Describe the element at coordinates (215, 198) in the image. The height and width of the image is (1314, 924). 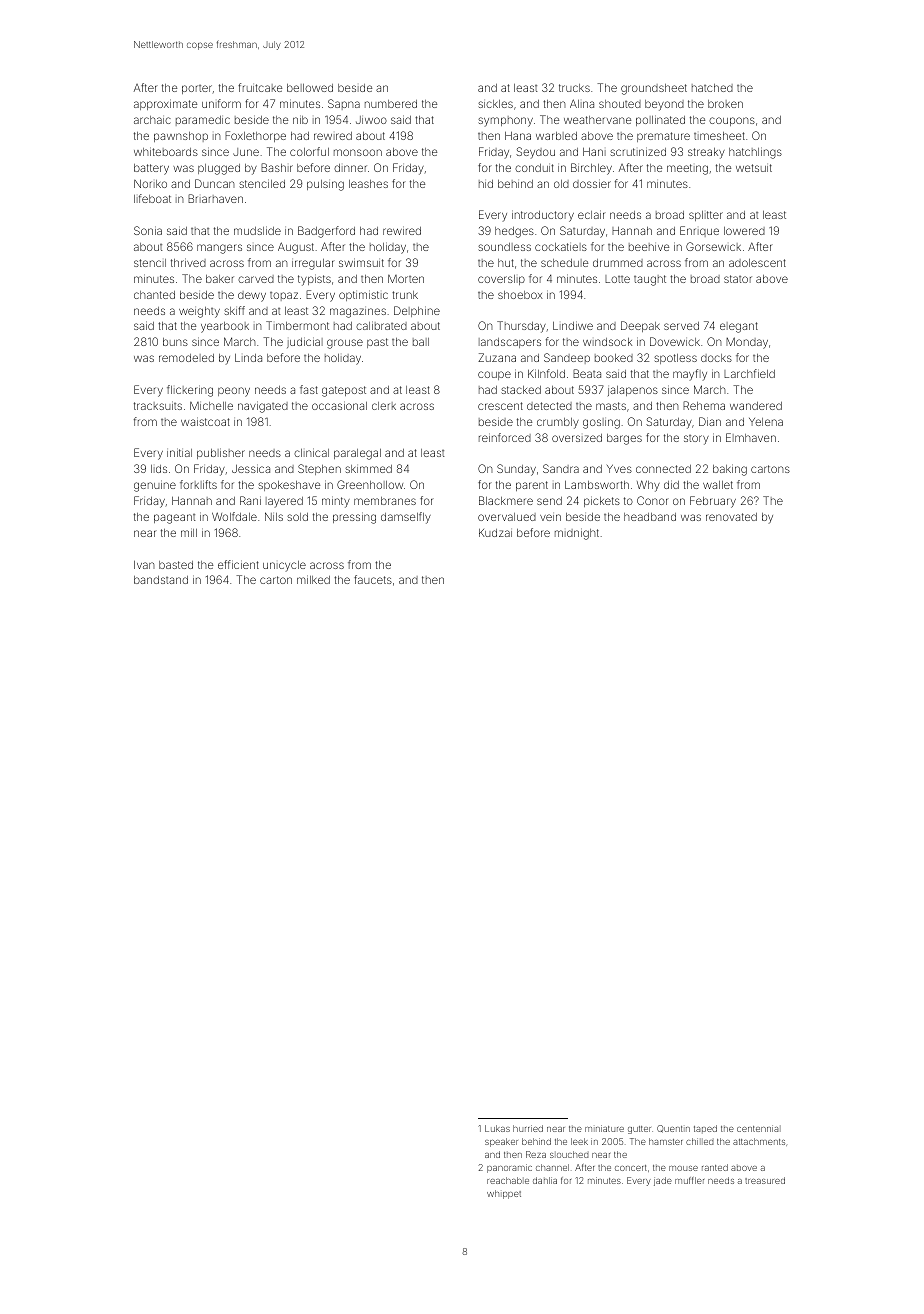
I see `Briarhaven` at that location.
